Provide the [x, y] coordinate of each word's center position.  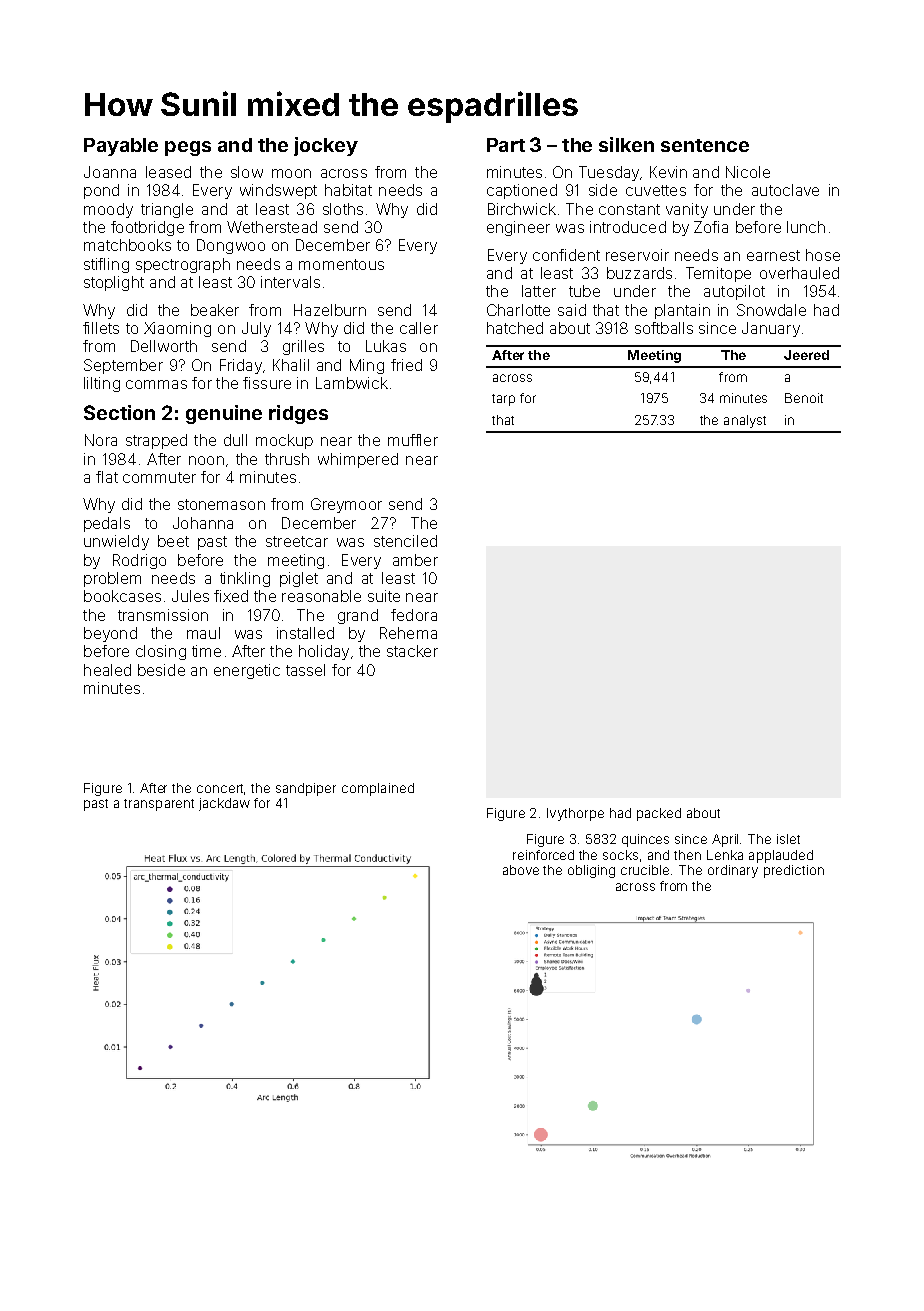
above [521, 870]
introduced [628, 227]
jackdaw [224, 804]
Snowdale [771, 310]
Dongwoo [231, 246]
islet [788, 839]
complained [378, 789]
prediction [794, 871]
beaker [215, 310]
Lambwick [352, 383]
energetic [247, 671]
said [572, 310]
